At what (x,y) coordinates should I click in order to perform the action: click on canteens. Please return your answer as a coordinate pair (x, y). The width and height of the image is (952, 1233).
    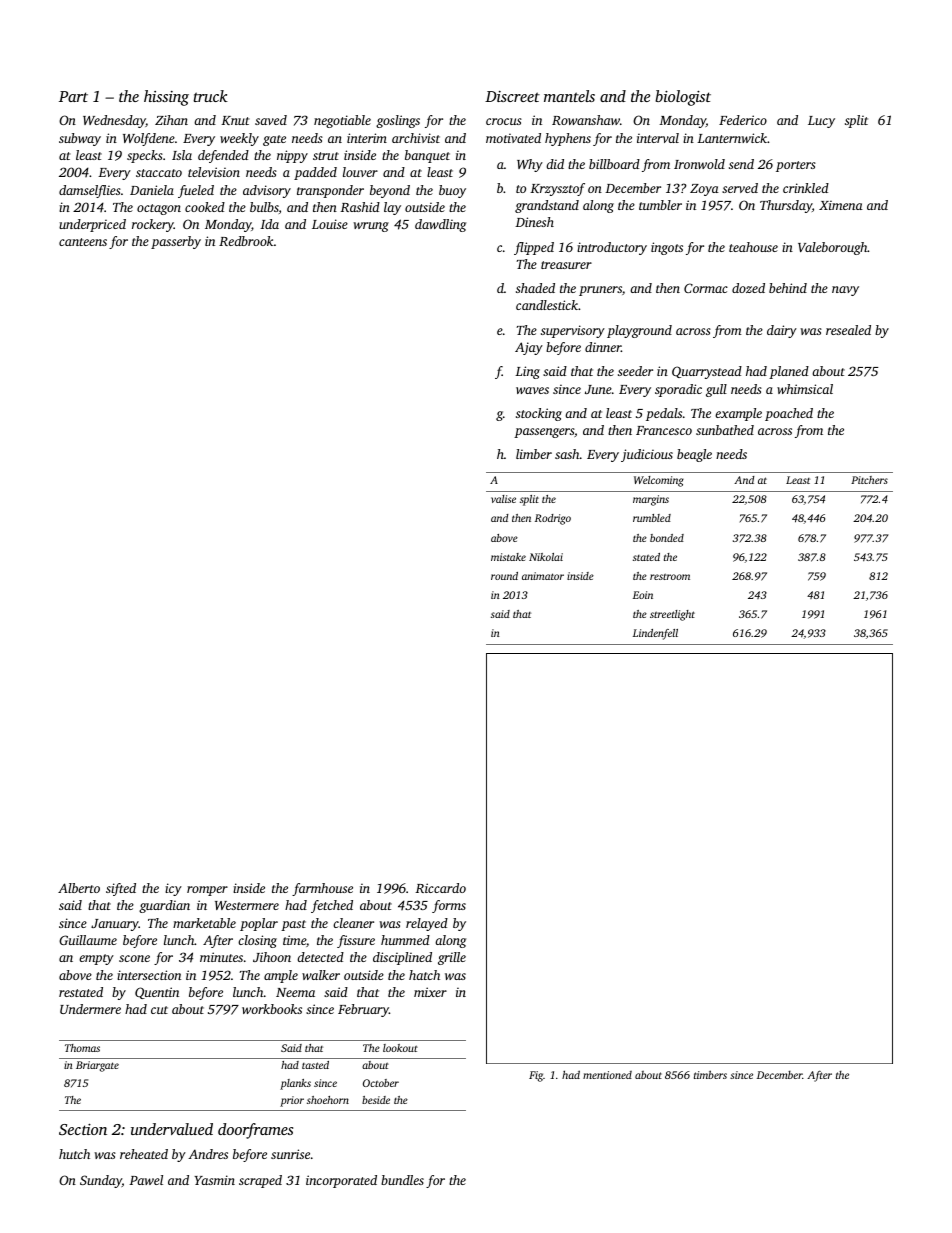
    Looking at the image, I should click on (83, 242).
